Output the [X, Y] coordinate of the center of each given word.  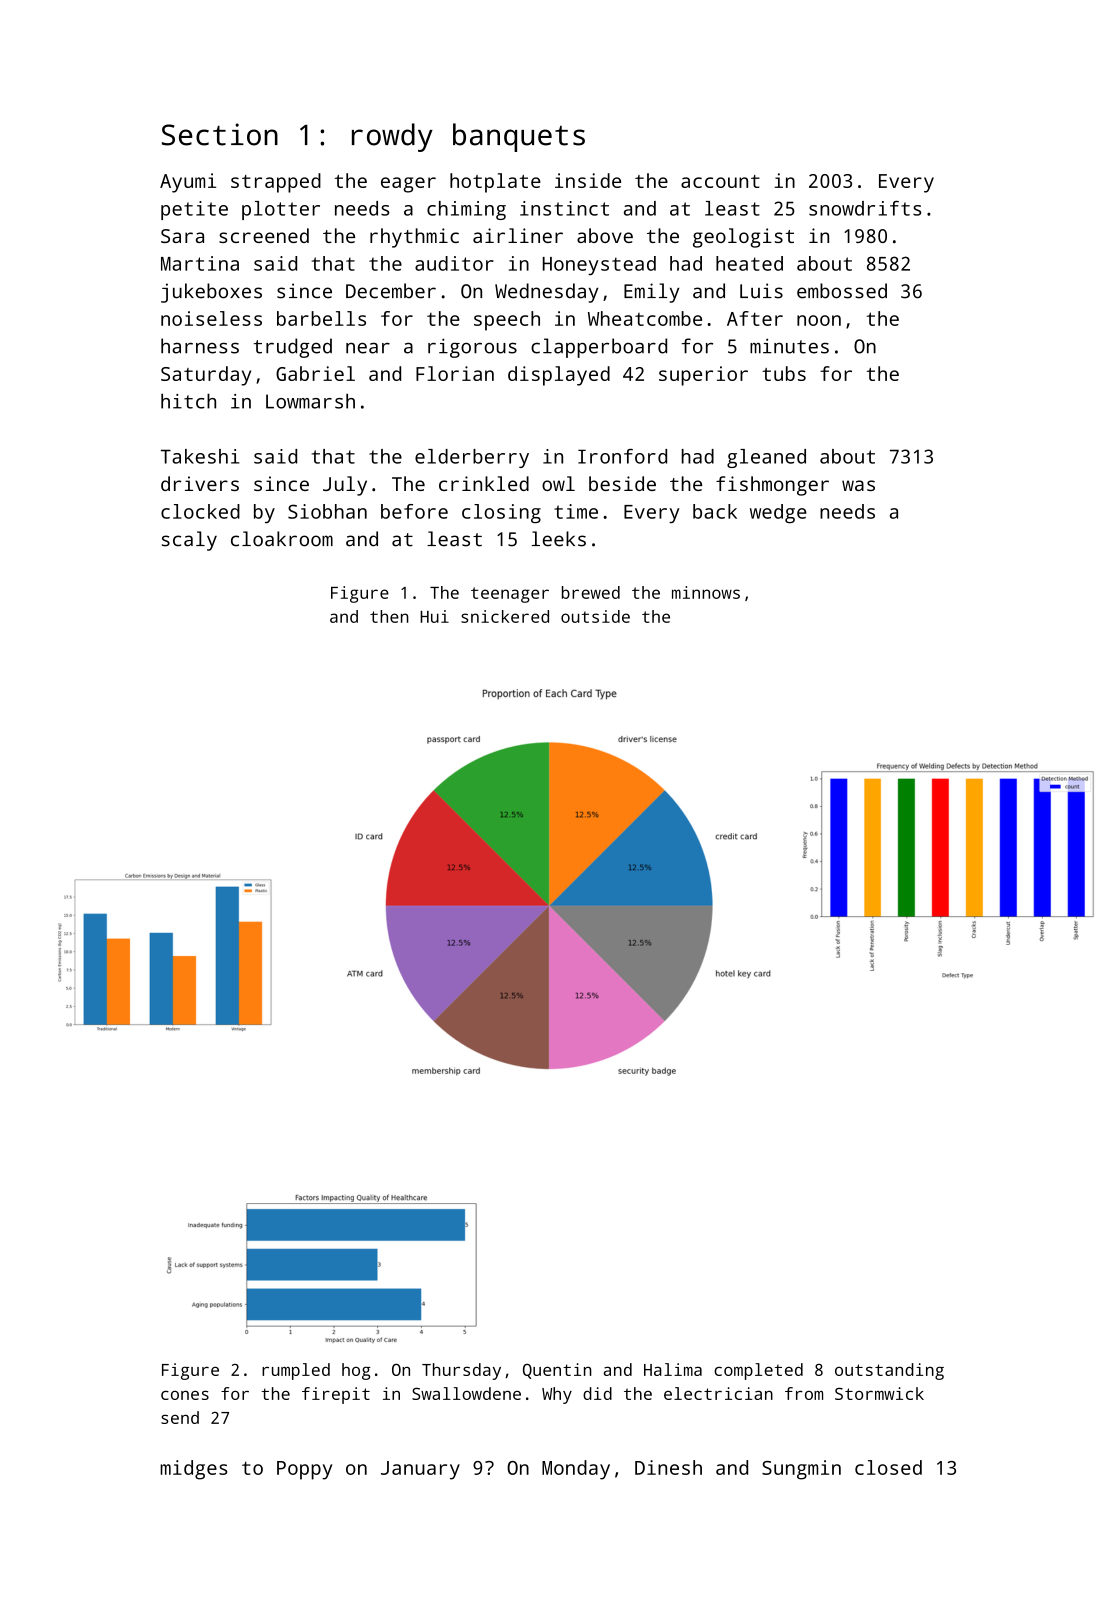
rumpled [296, 1371]
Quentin [557, 1371]
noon [819, 320]
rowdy [392, 137]
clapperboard [599, 348]
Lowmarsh [310, 401]
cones [185, 1395]
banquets [519, 137]
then [389, 616]
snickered [505, 616]
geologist [743, 238]
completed [758, 1371]
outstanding [889, 1371]
